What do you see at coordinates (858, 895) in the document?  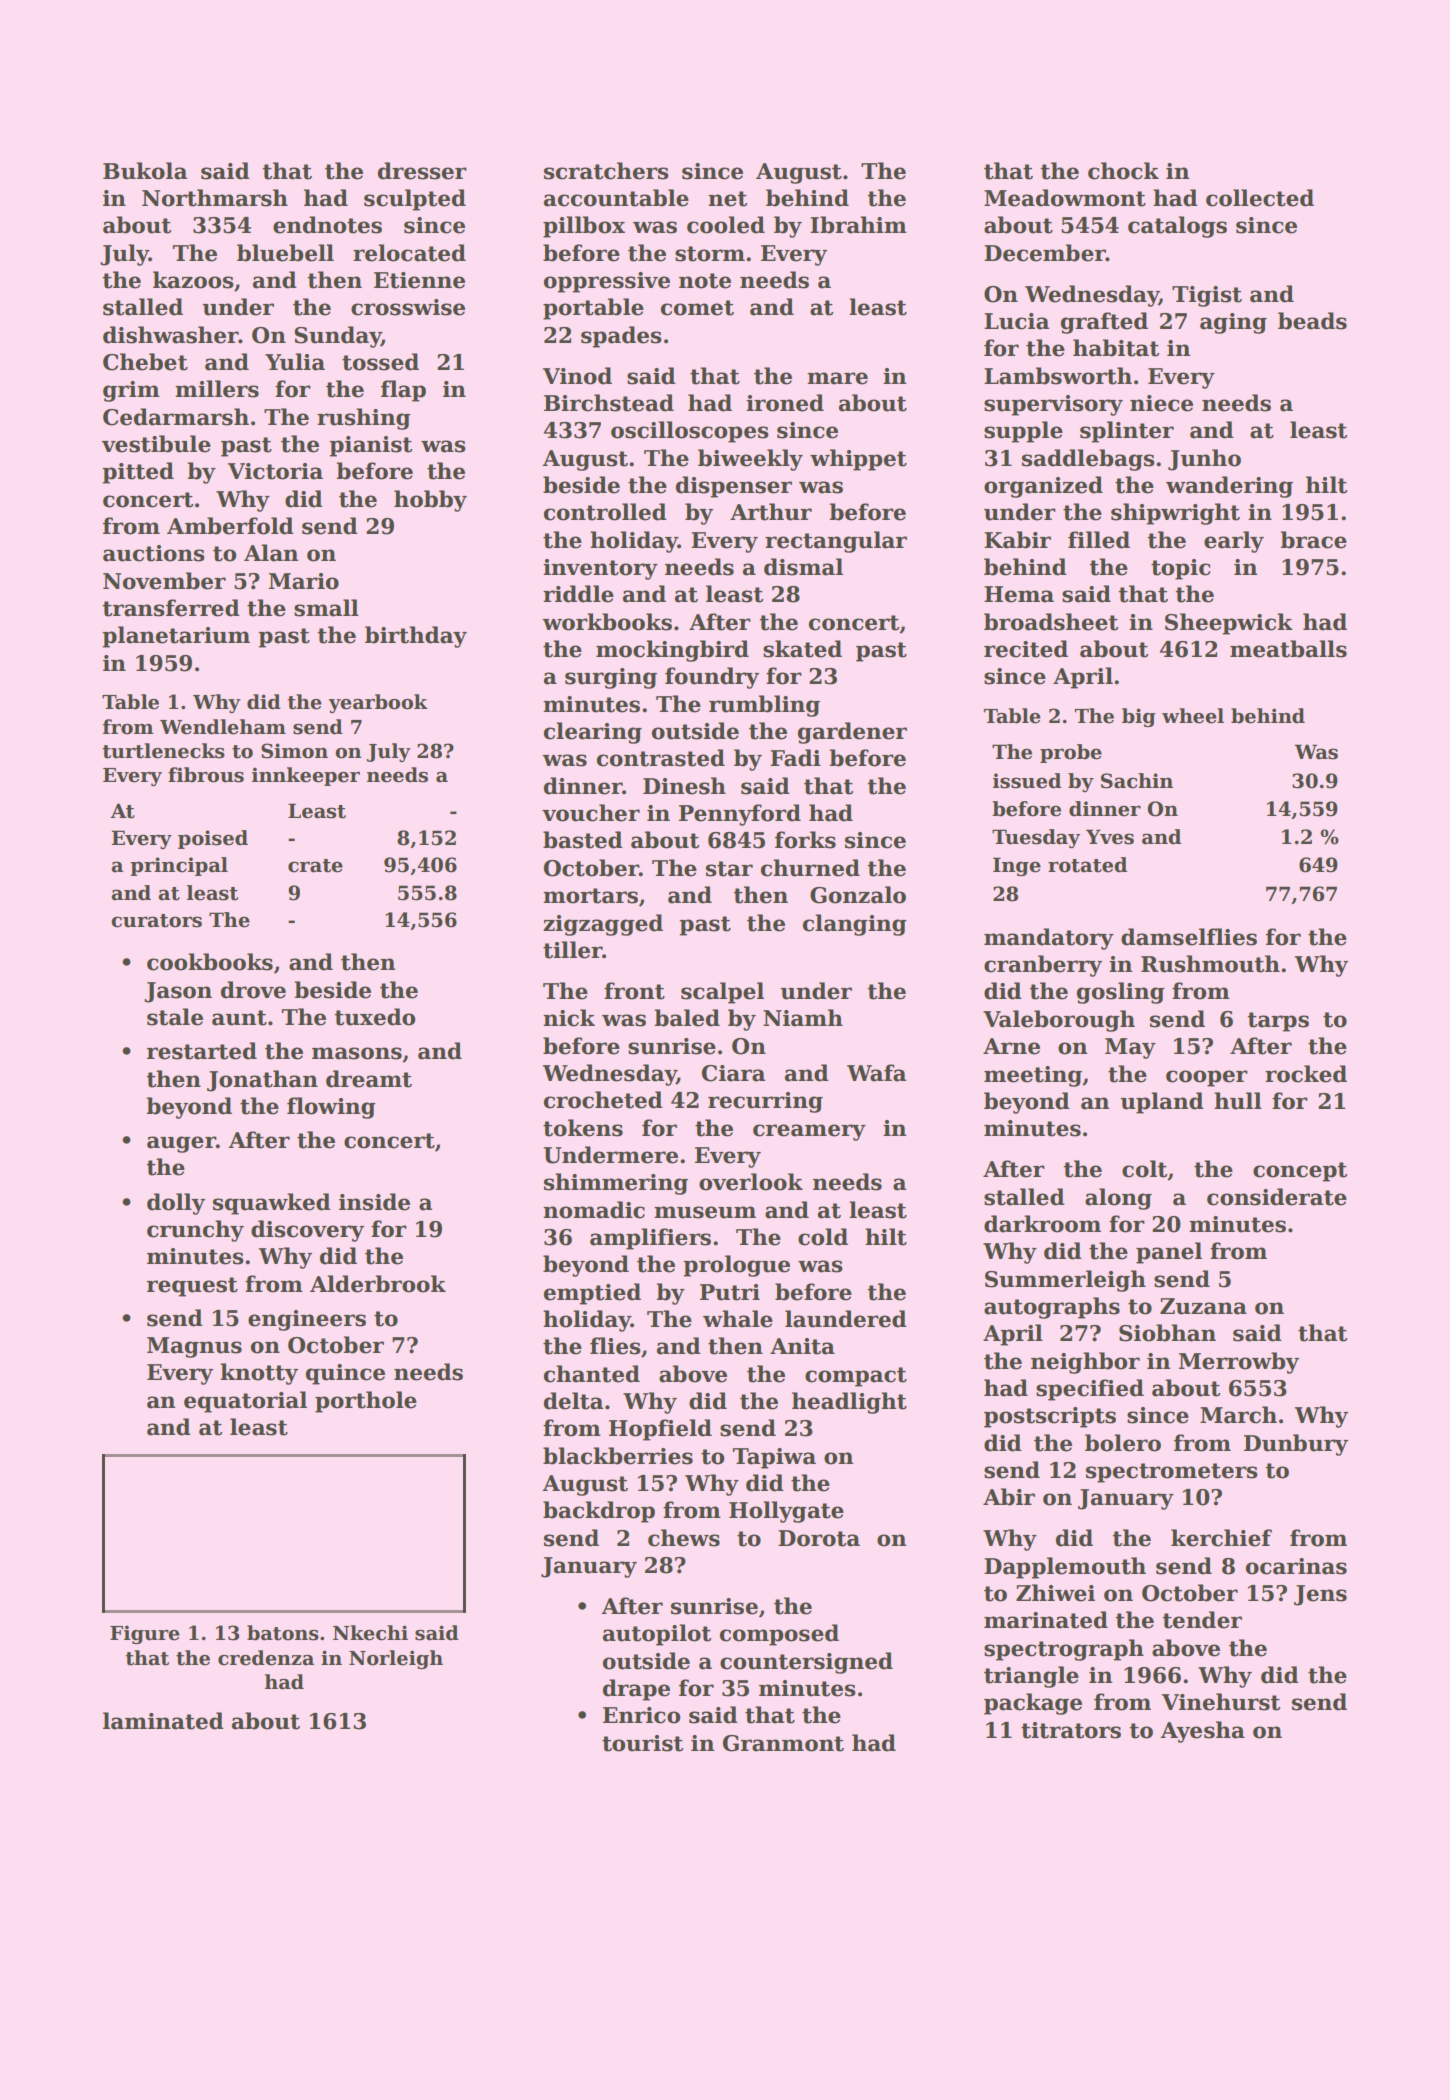 I see `Gonzalo` at bounding box center [858, 895].
